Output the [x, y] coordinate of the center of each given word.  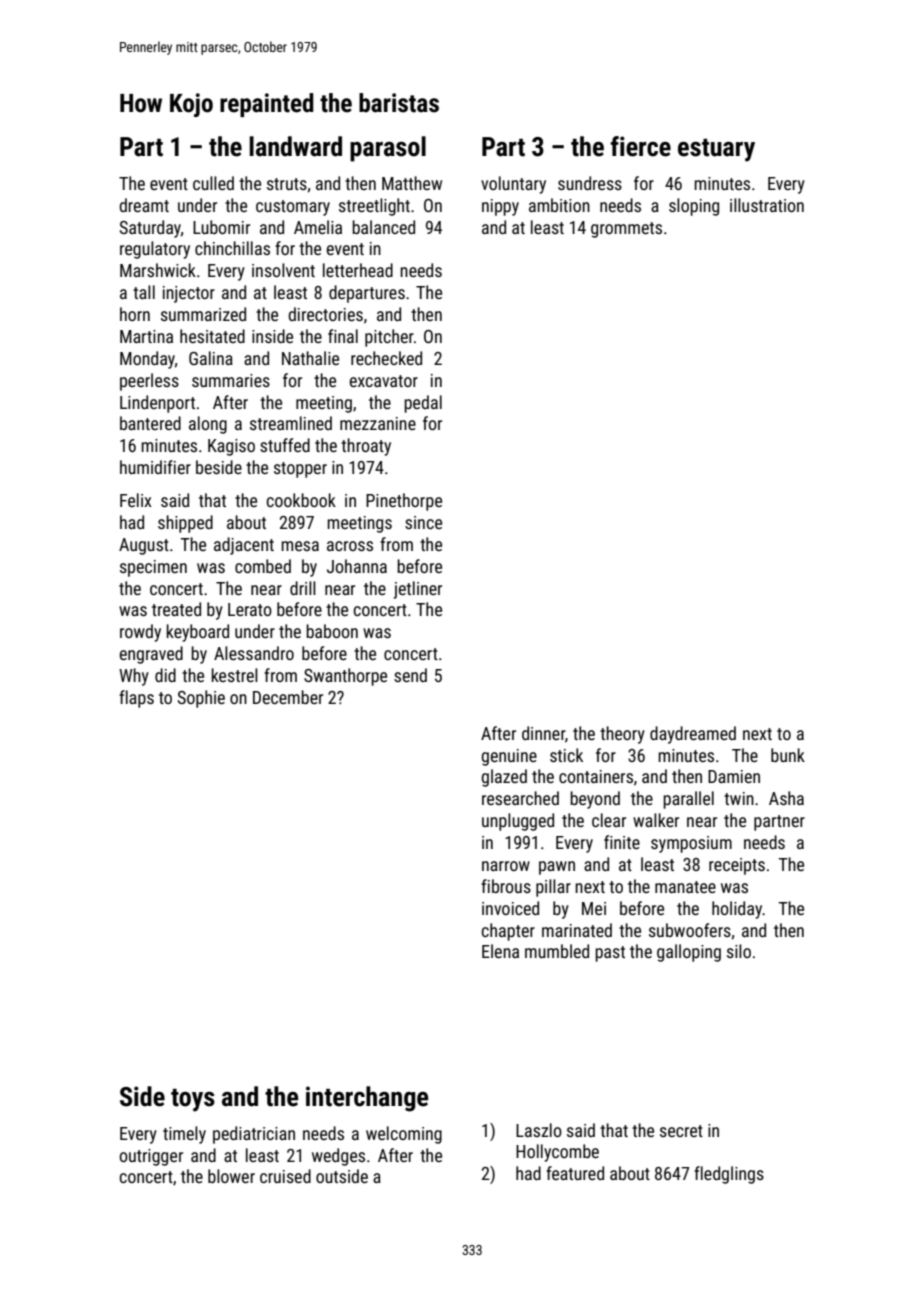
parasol [388, 149]
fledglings [729, 1175]
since [423, 522]
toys [193, 1100]
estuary [716, 150]
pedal [423, 404]
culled [213, 183]
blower [231, 1176]
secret [681, 1131]
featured [575, 1173]
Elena [500, 951]
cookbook [301, 500]
